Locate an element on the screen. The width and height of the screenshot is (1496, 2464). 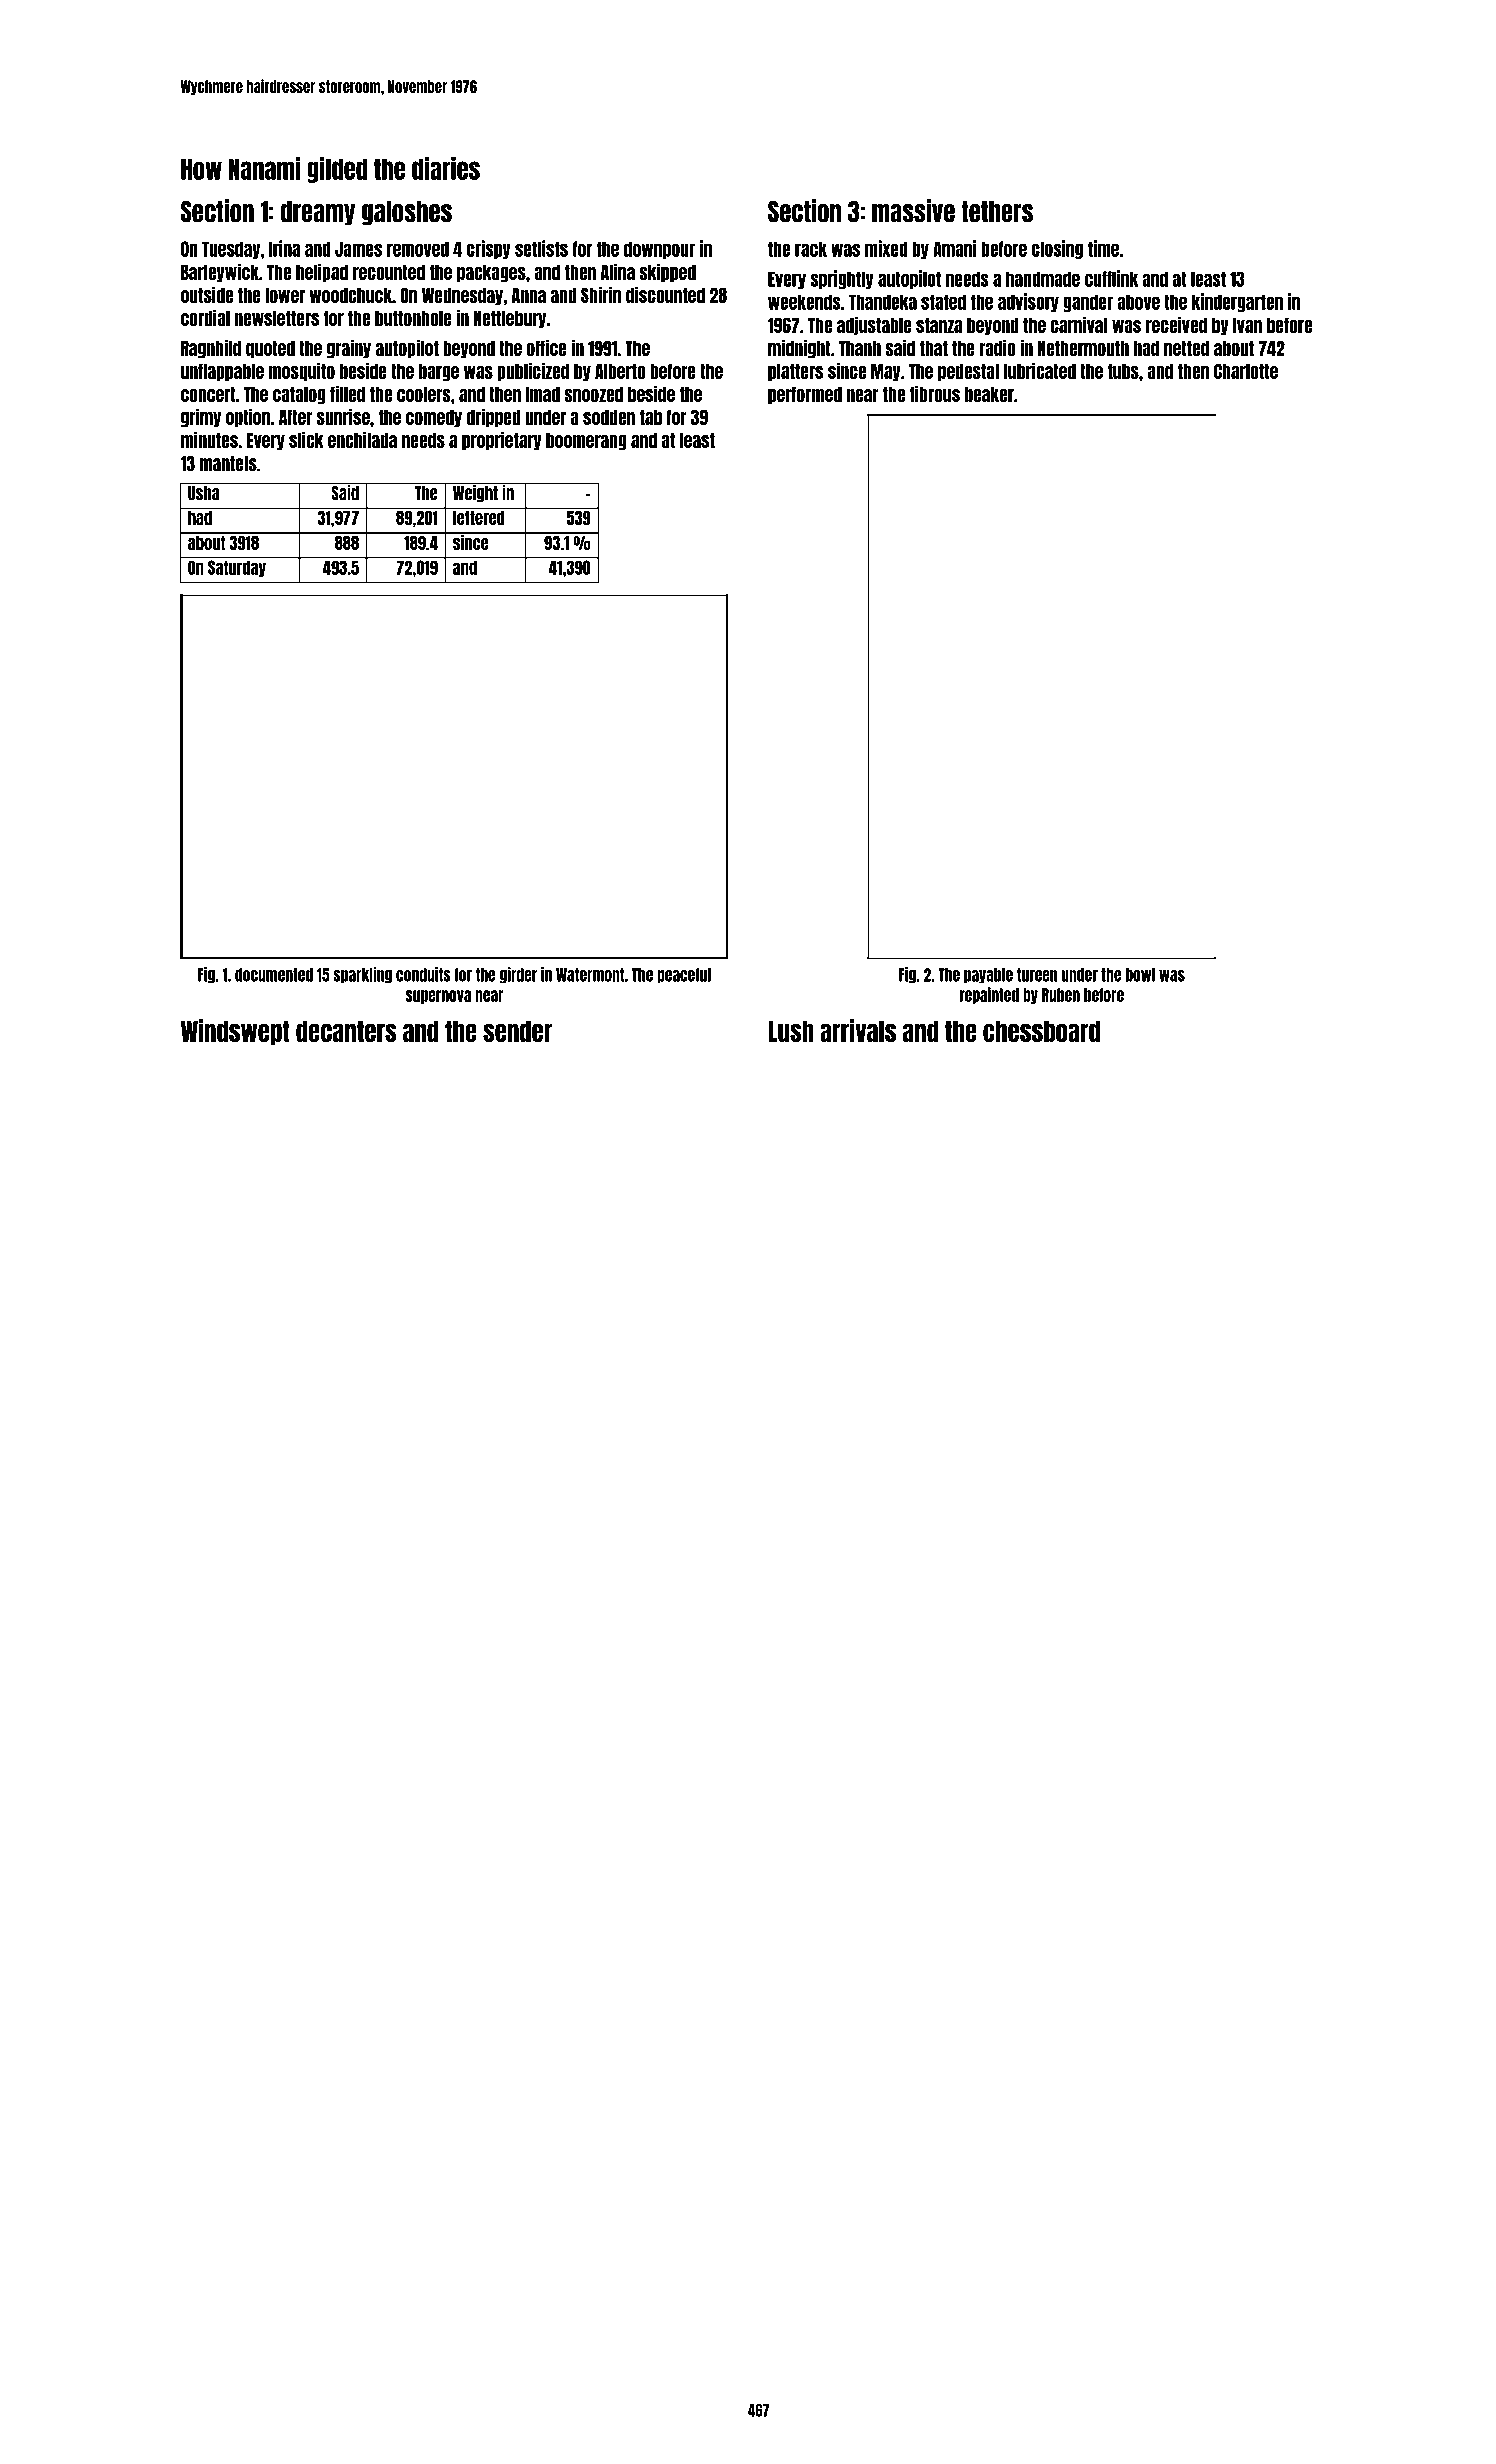
Imad is located at coordinates (543, 394).
